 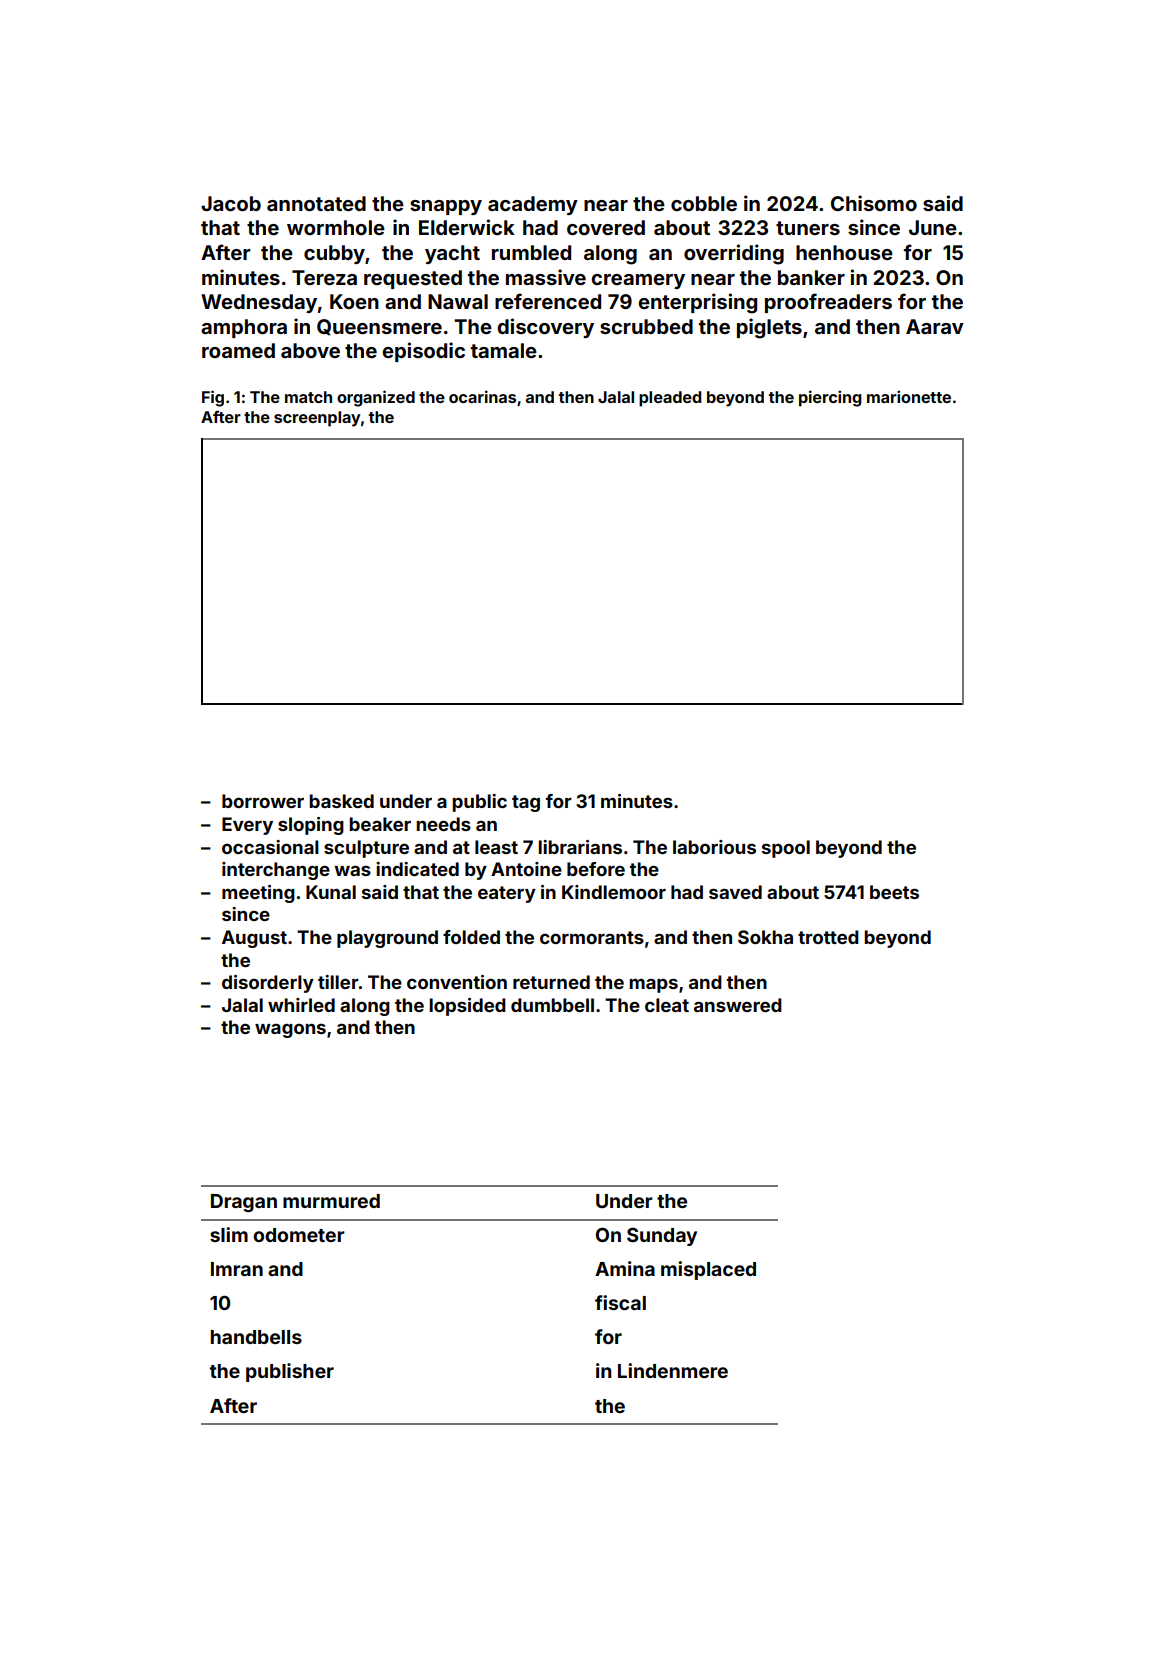 I want to click on ocarinas, so click(x=482, y=396).
